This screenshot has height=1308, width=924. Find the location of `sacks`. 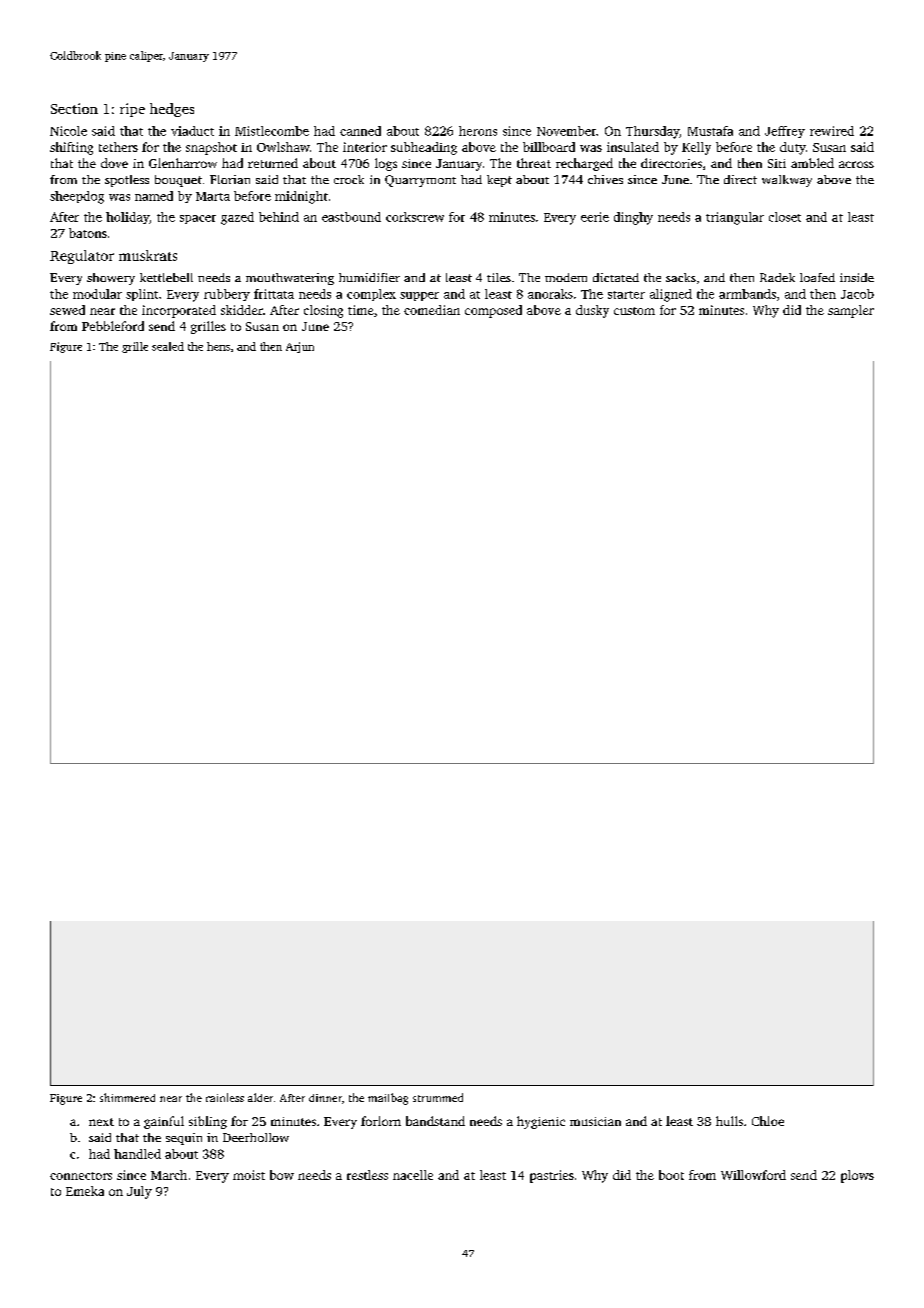

sacks is located at coordinates (681, 277).
